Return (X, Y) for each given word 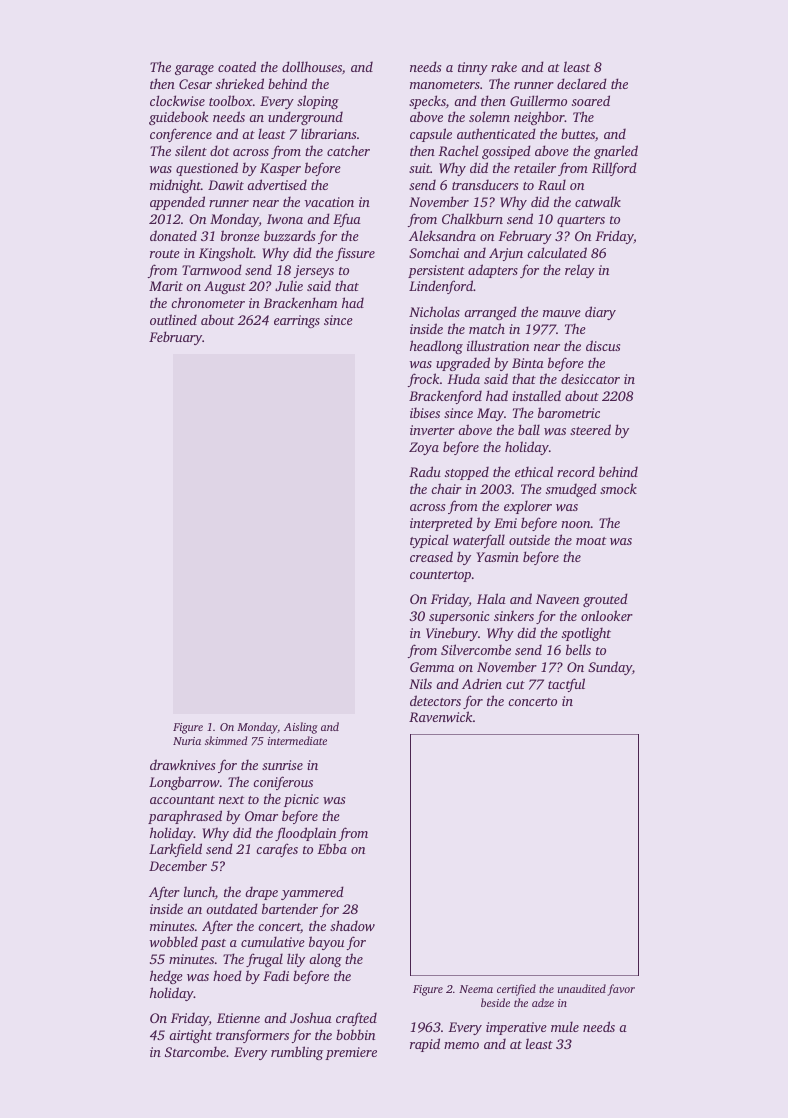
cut (515, 685)
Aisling (301, 728)
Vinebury (452, 634)
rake (504, 66)
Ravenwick (441, 716)
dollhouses (312, 66)
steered (590, 429)
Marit (166, 286)
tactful (566, 685)
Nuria (187, 741)
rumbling (297, 1053)
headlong (436, 347)
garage (194, 70)
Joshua (311, 1017)
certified (516, 990)
